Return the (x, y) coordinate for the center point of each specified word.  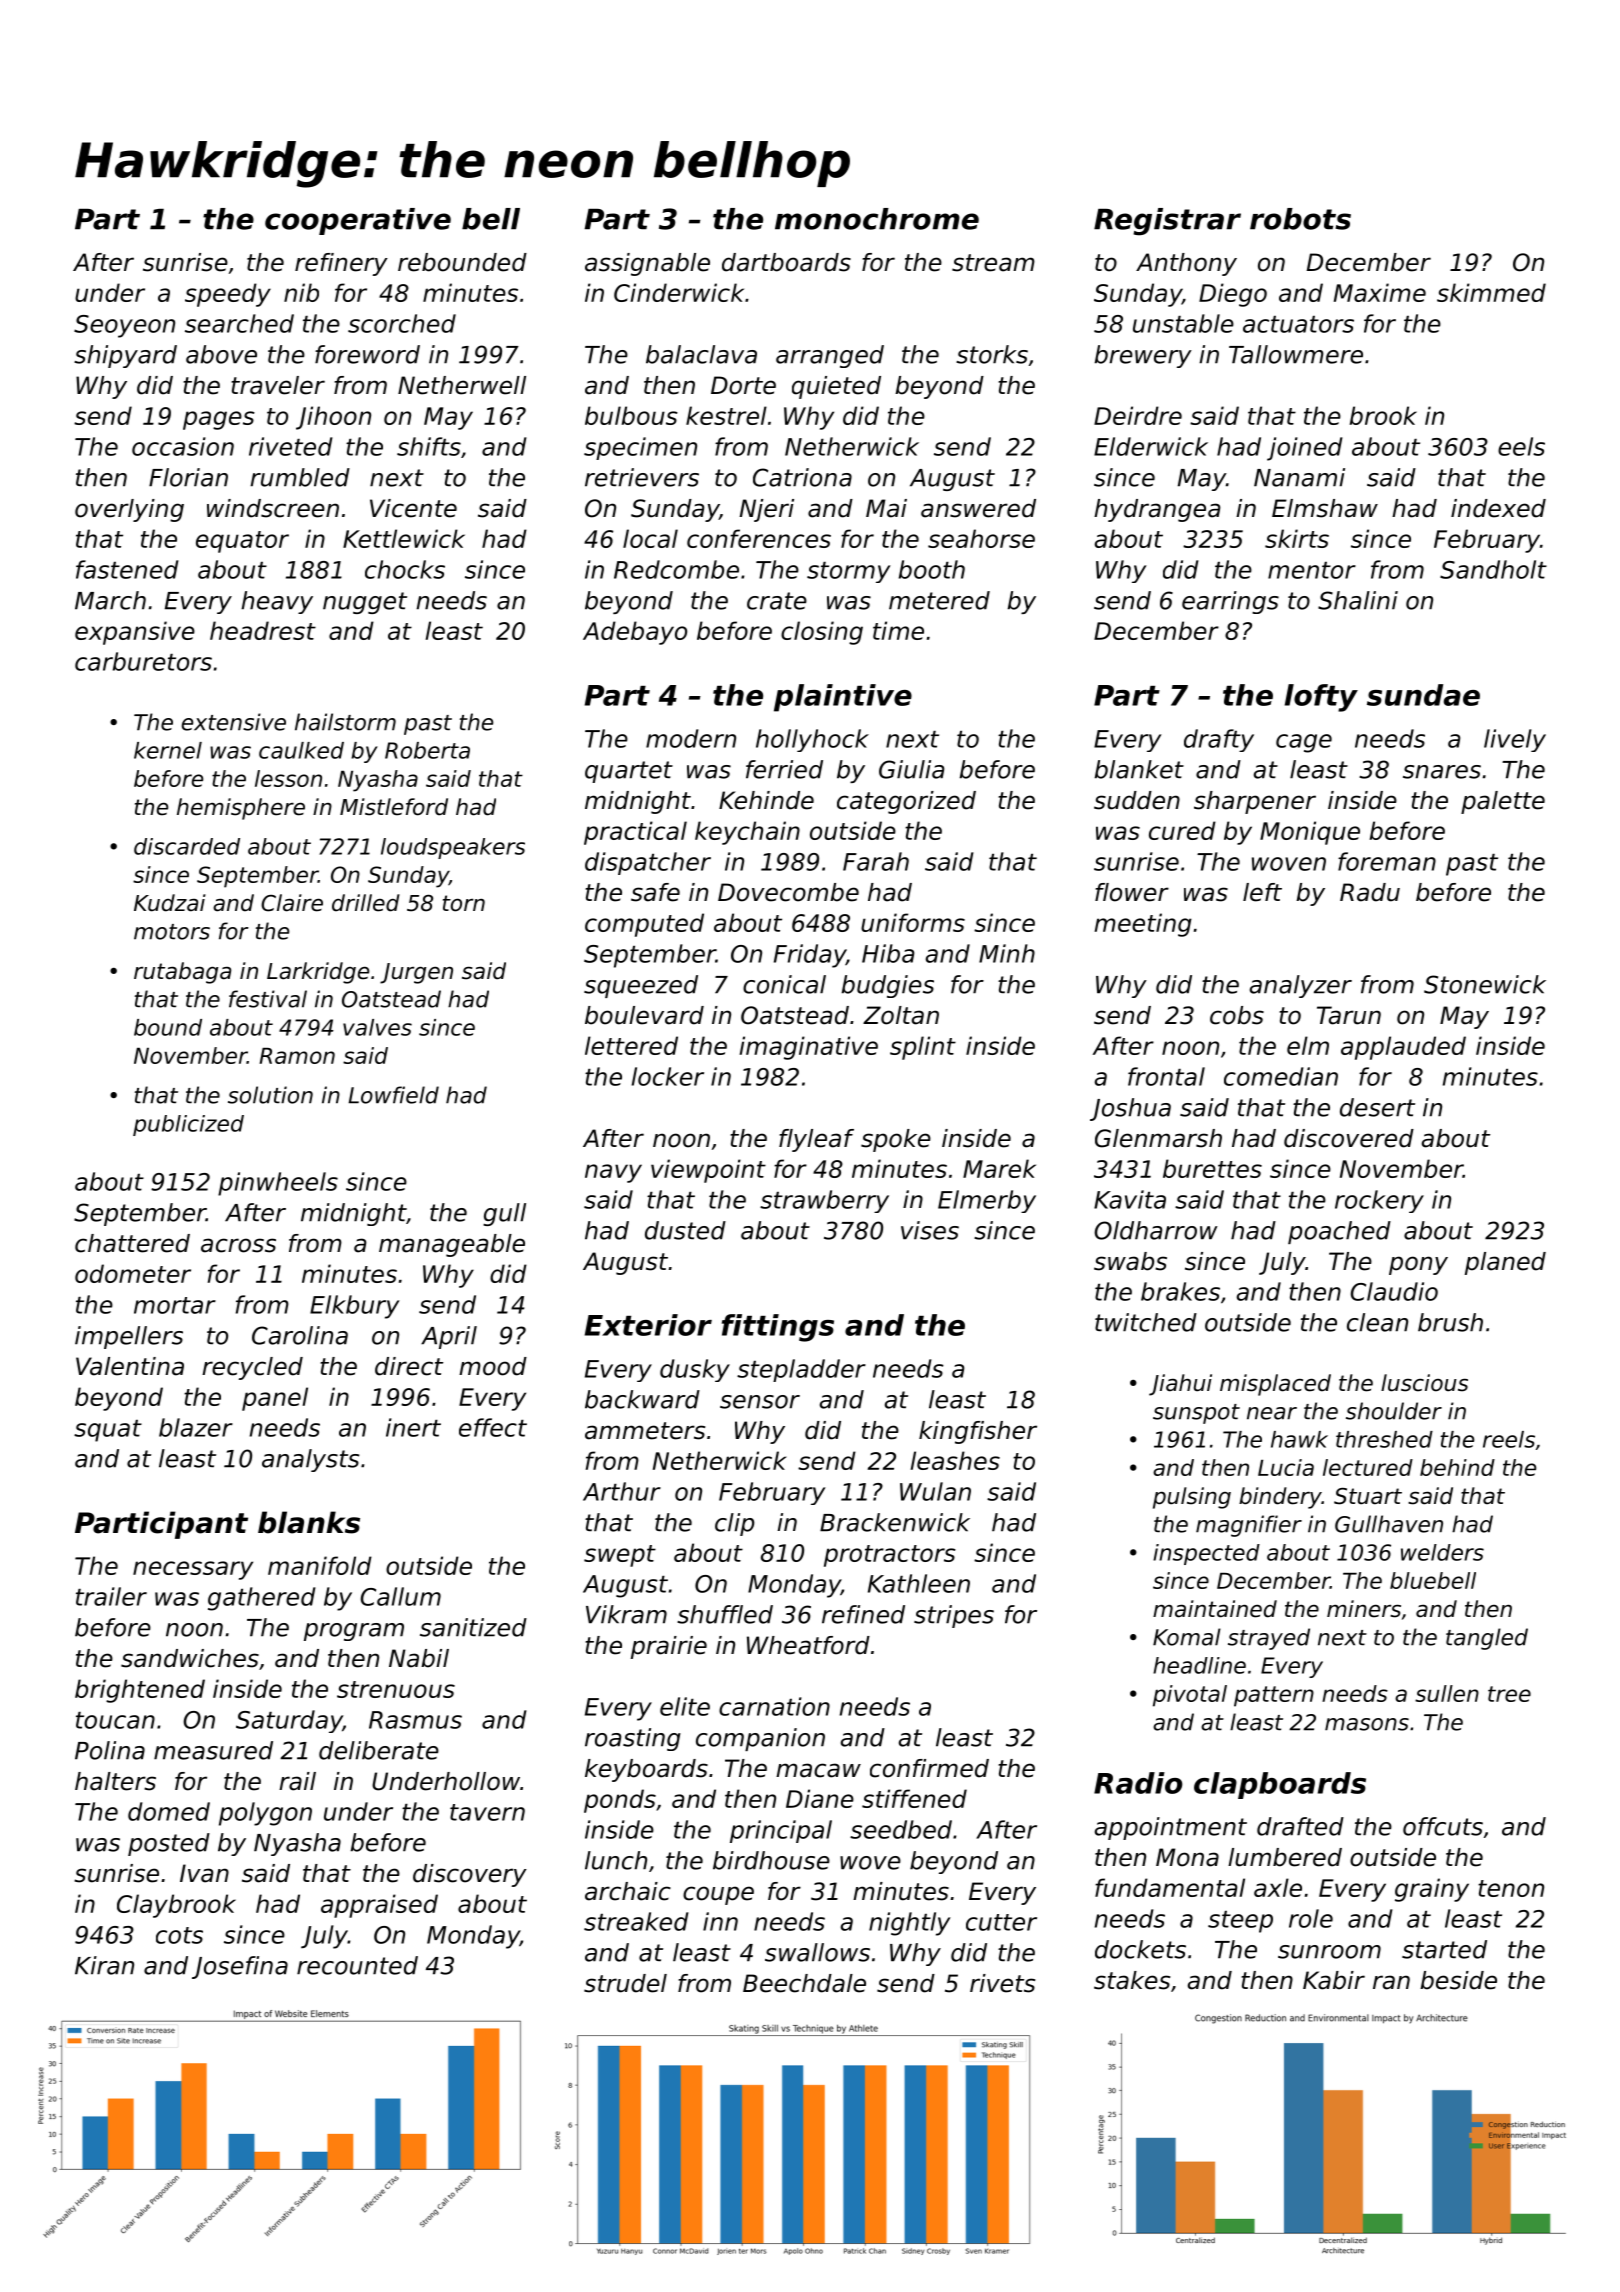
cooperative (358, 221)
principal (781, 1831)
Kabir (1334, 1980)
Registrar (1167, 222)
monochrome (877, 219)
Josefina (240, 1967)
